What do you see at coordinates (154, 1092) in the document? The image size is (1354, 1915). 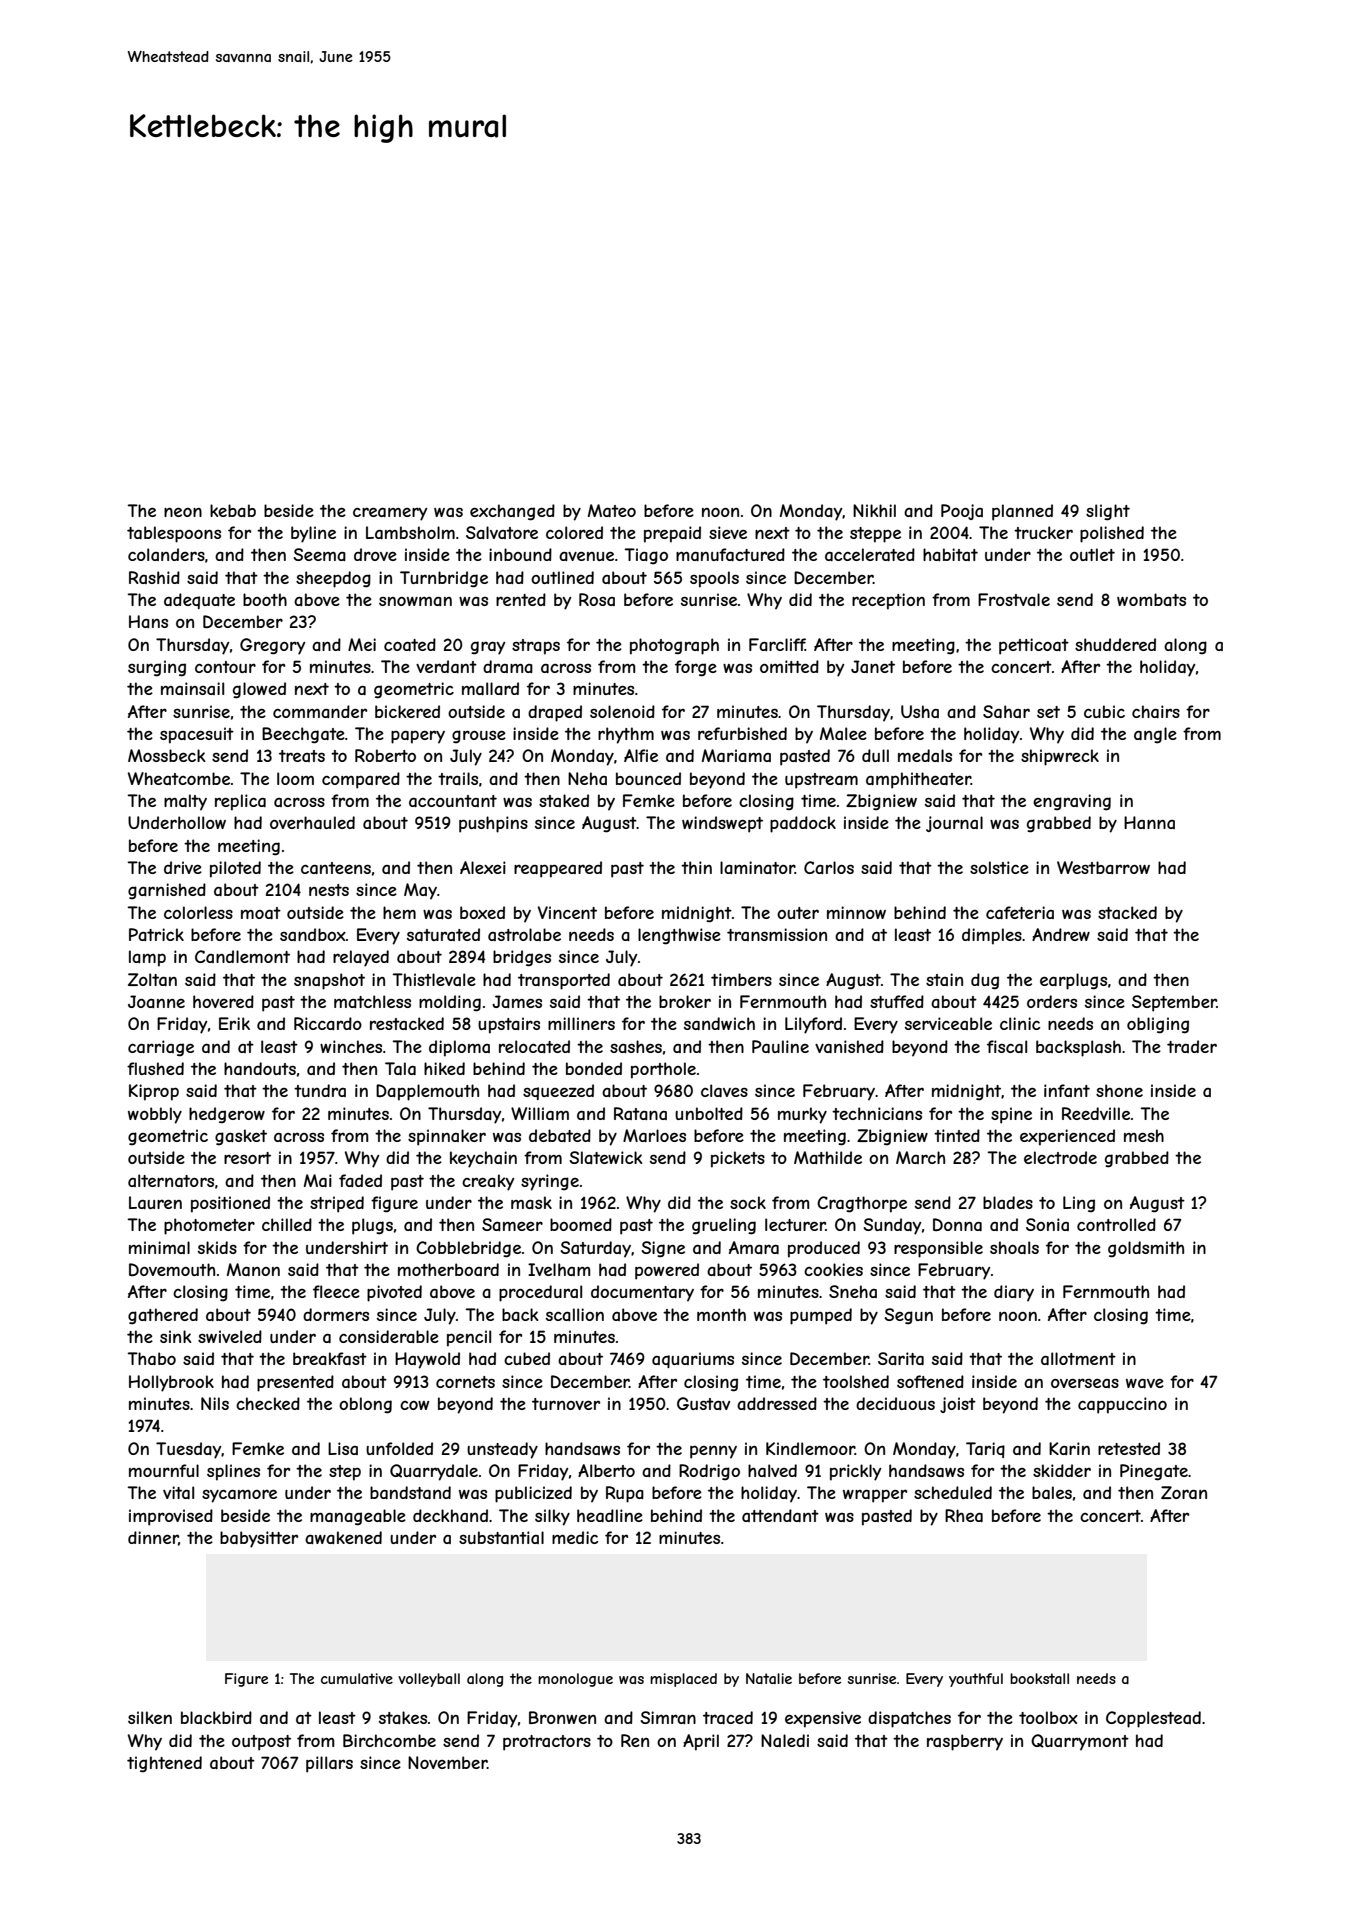 I see `Kiprop` at bounding box center [154, 1092].
